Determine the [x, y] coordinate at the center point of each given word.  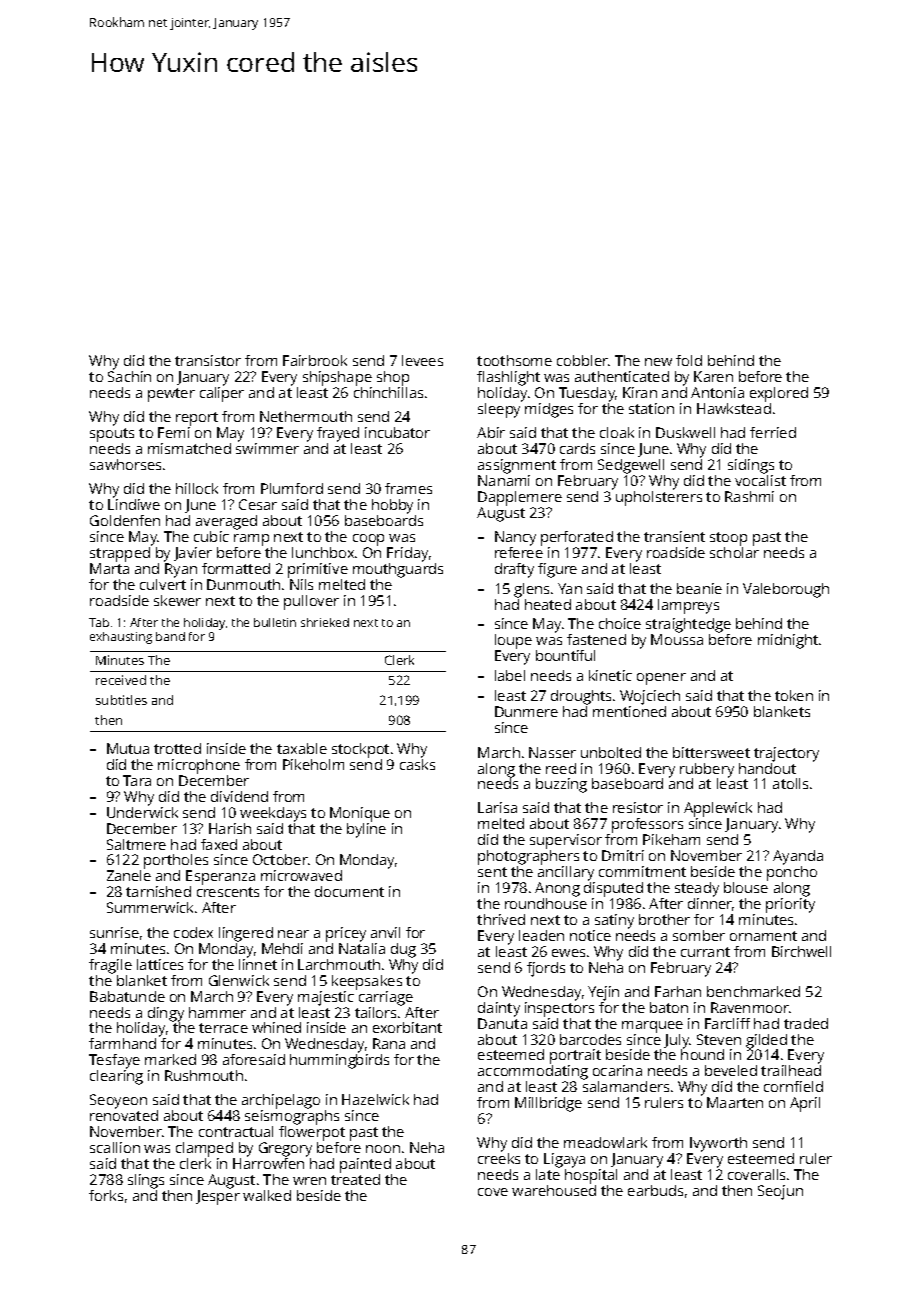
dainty [499, 1009]
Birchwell [801, 951]
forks [106, 1195]
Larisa [497, 807]
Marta [109, 568]
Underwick [142, 812]
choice [620, 623]
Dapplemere [520, 498]
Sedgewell [631, 466]
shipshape [337, 378]
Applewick [718, 809]
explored [779, 394]
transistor [208, 360]
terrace [223, 1028]
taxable [302, 748]
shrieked [325, 622]
